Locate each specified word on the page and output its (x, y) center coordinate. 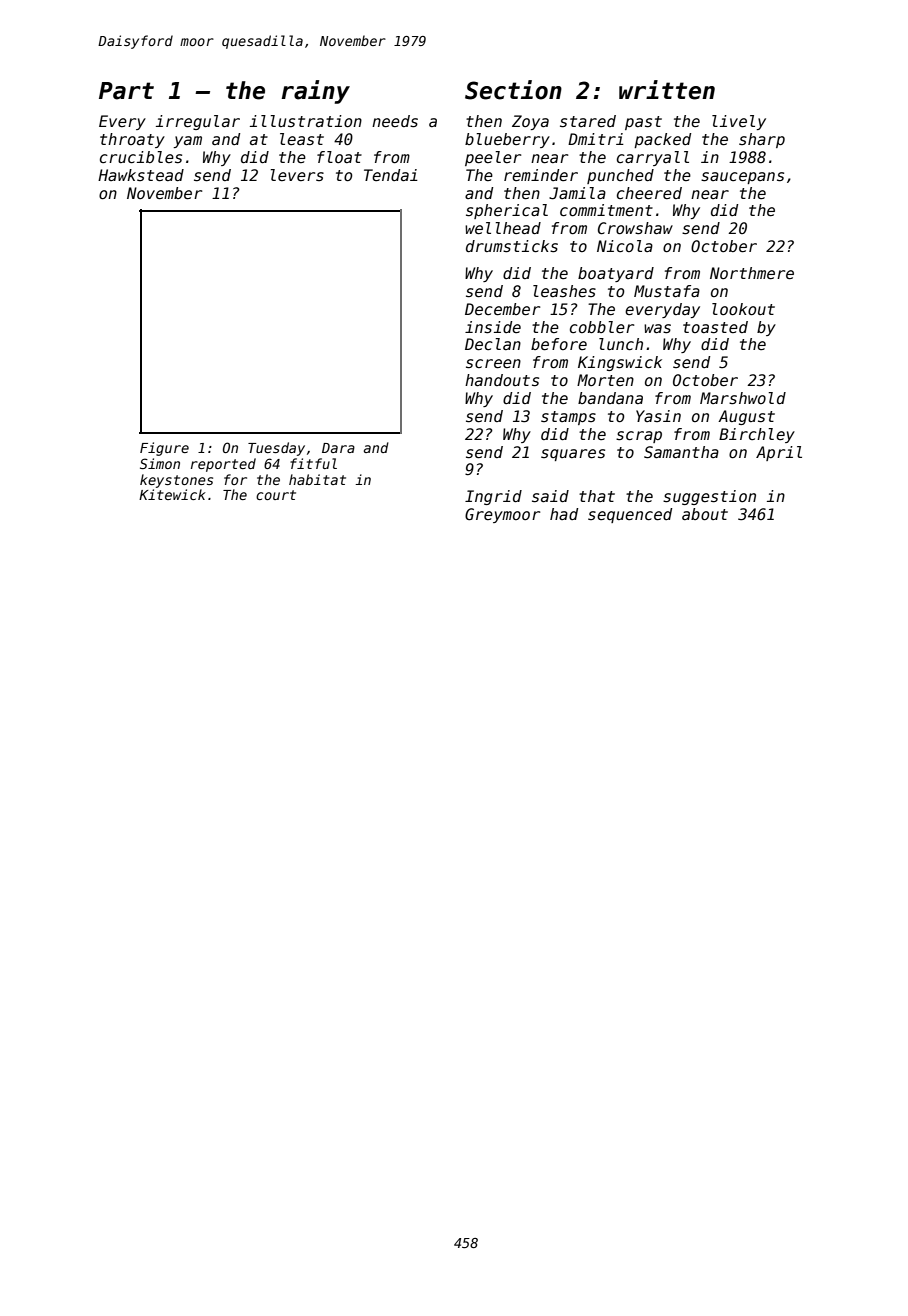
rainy (316, 92)
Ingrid (493, 497)
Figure (164, 449)
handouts (502, 380)
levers (297, 175)
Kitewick (172, 494)
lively (739, 122)
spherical (507, 211)
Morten (605, 380)
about (705, 514)
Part (126, 91)
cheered (649, 193)
